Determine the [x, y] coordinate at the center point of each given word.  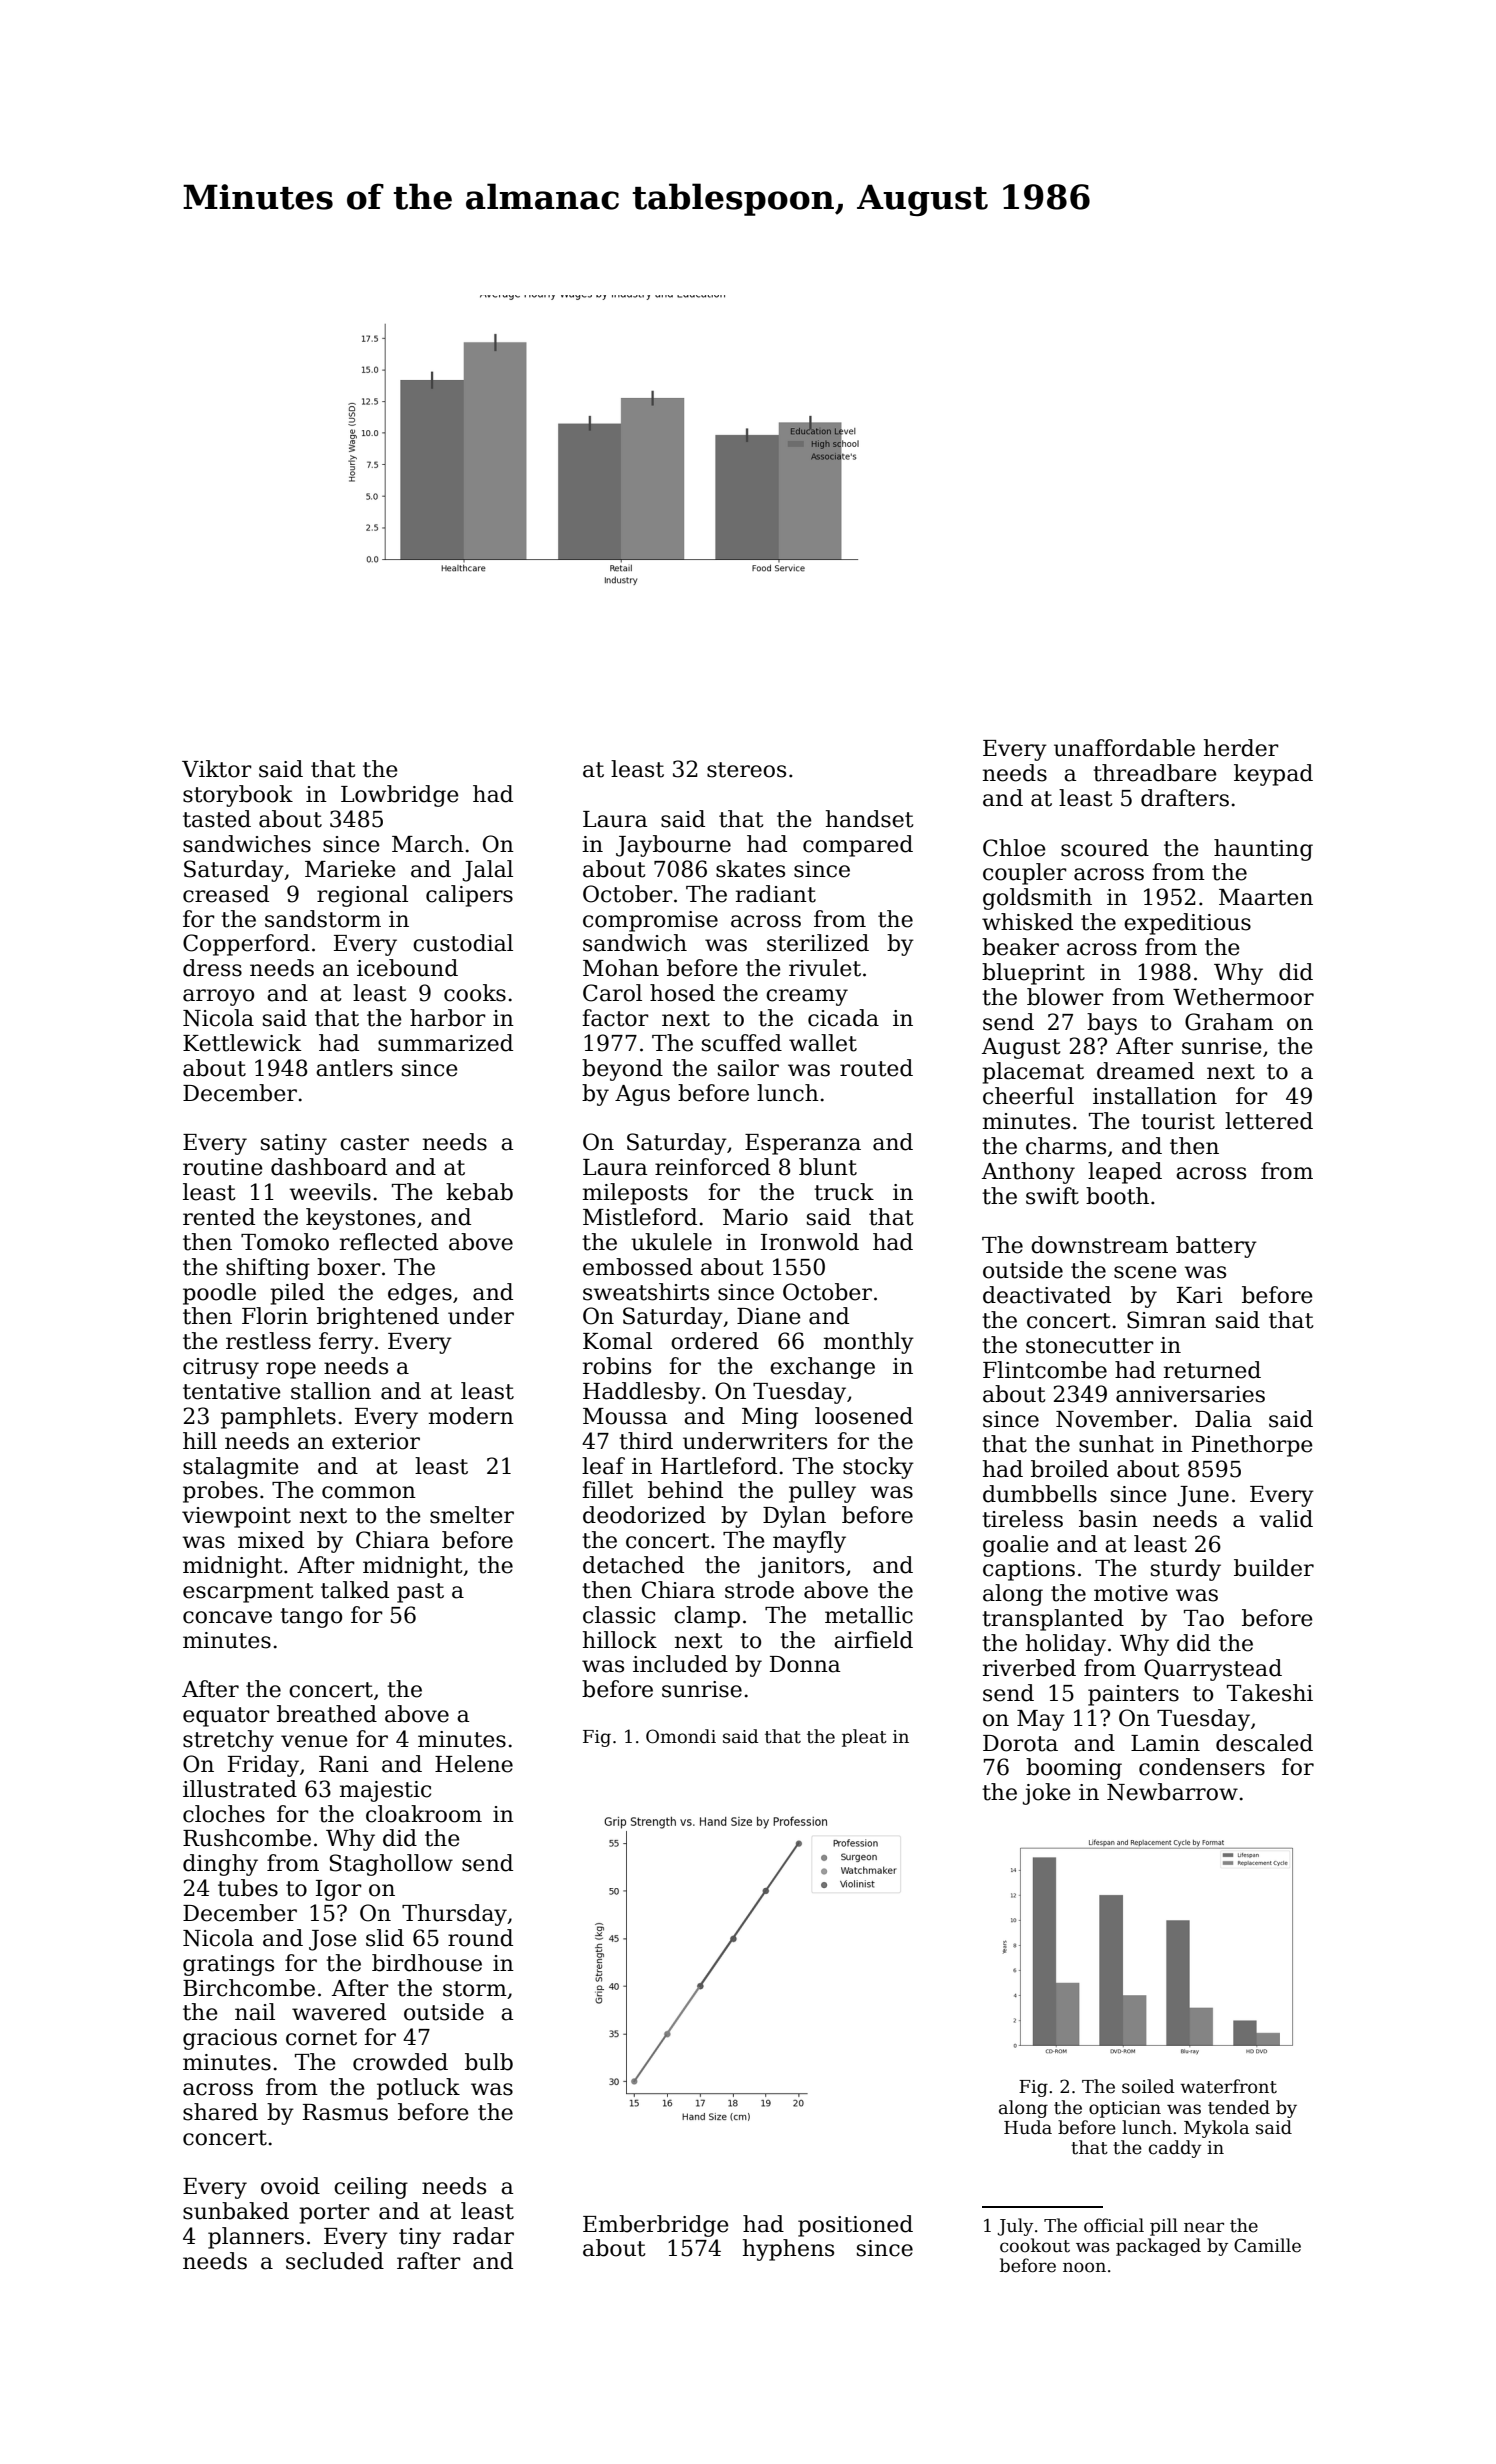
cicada [843, 1018]
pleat [864, 1738]
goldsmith [1037, 899]
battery [1216, 1247]
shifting [268, 1269]
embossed [638, 1267]
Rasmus [345, 2112]
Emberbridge [656, 2226]
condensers [1202, 1767]
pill [1164, 2227]
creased [226, 894]
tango [311, 1618]
